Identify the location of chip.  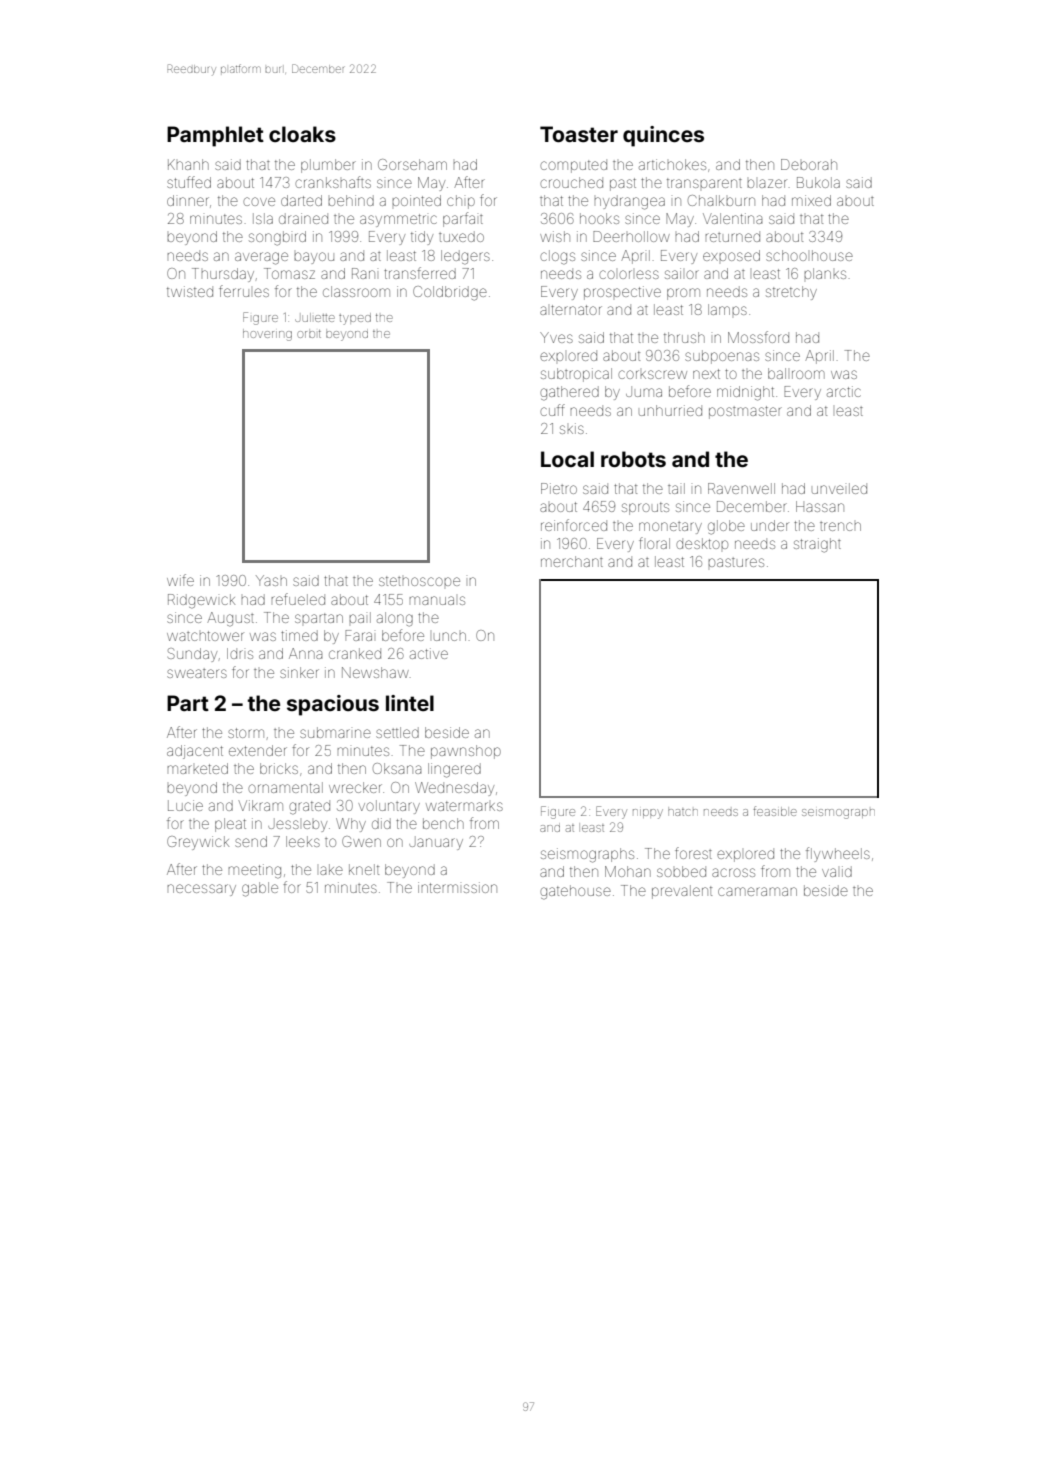
(461, 202).
